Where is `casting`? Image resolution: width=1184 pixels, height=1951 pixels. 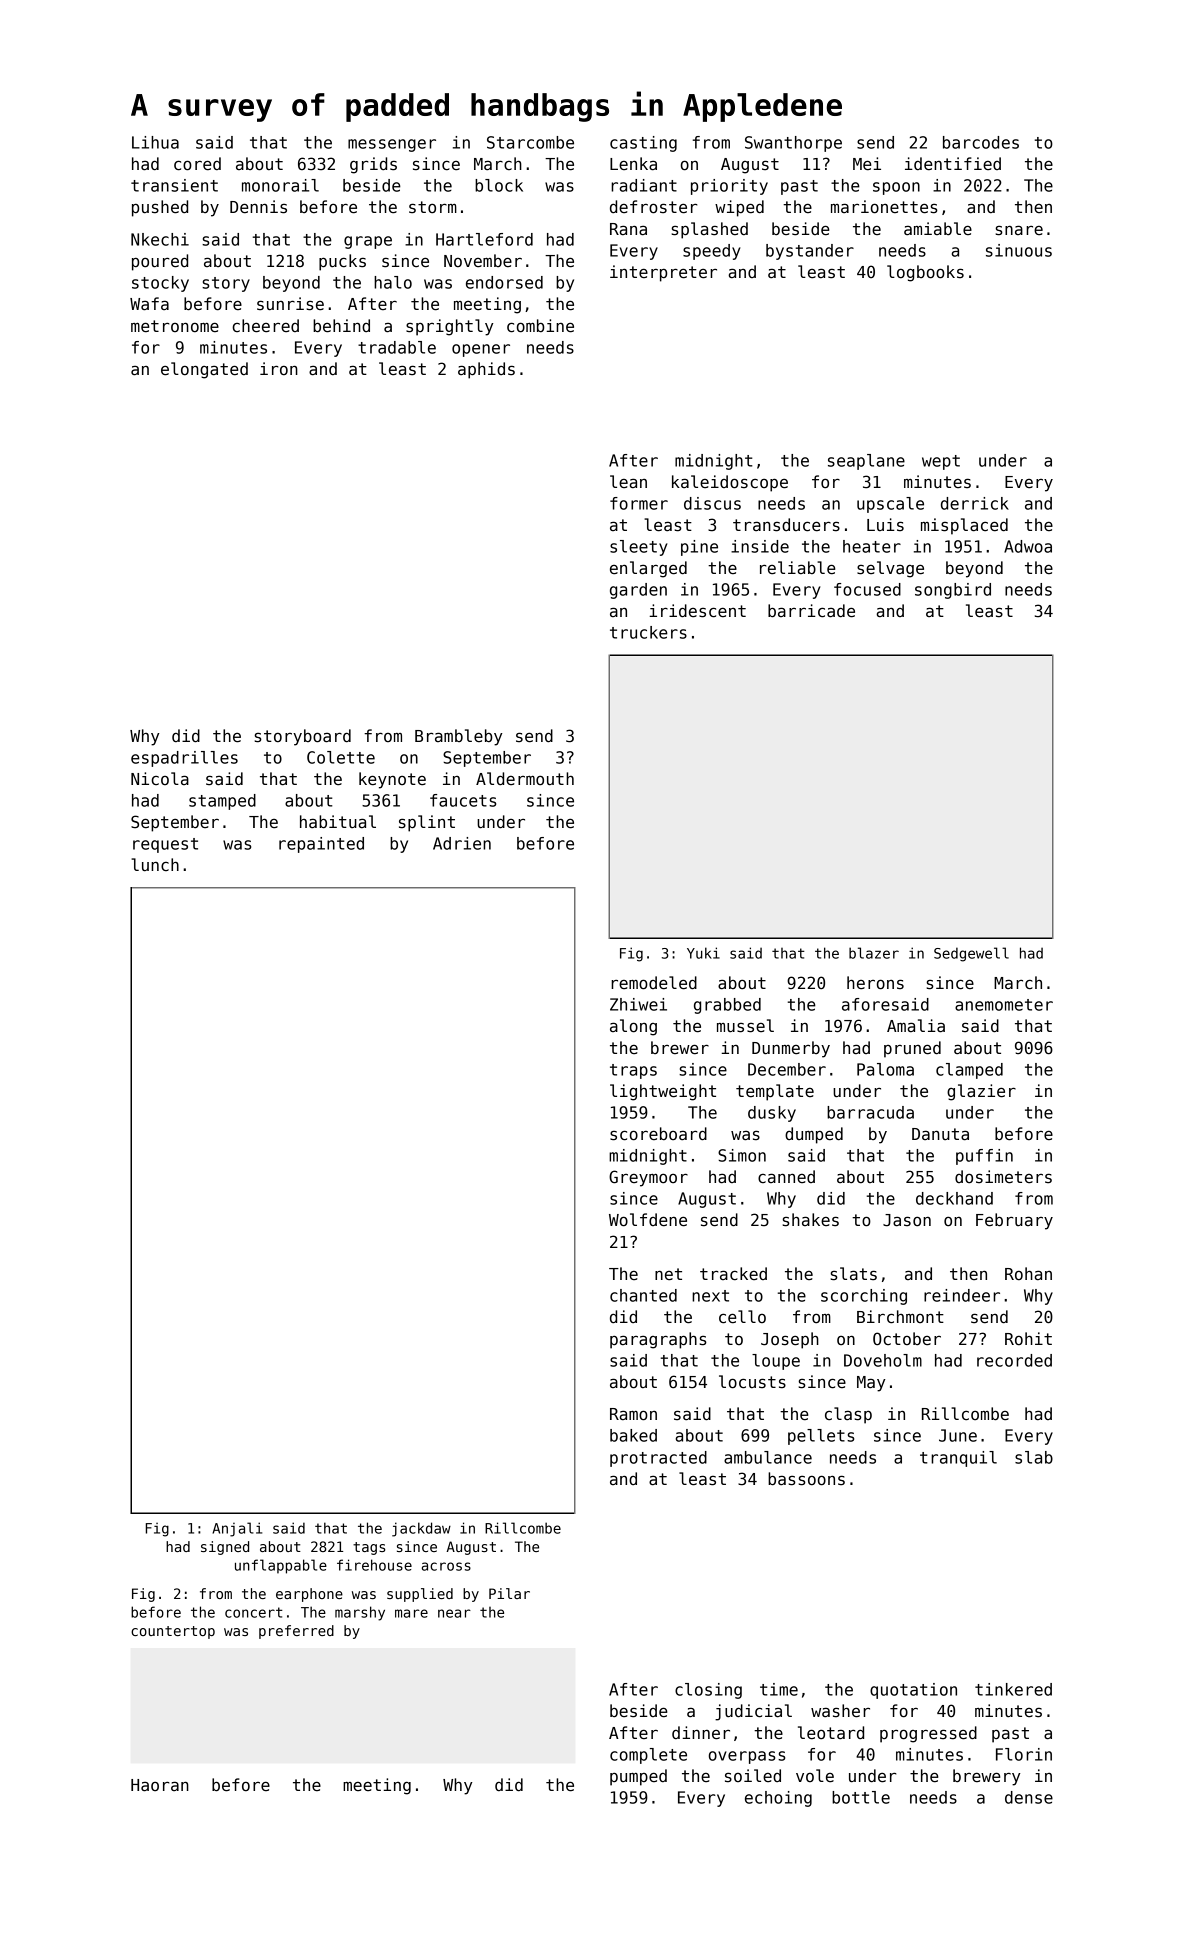
casting is located at coordinates (643, 144).
